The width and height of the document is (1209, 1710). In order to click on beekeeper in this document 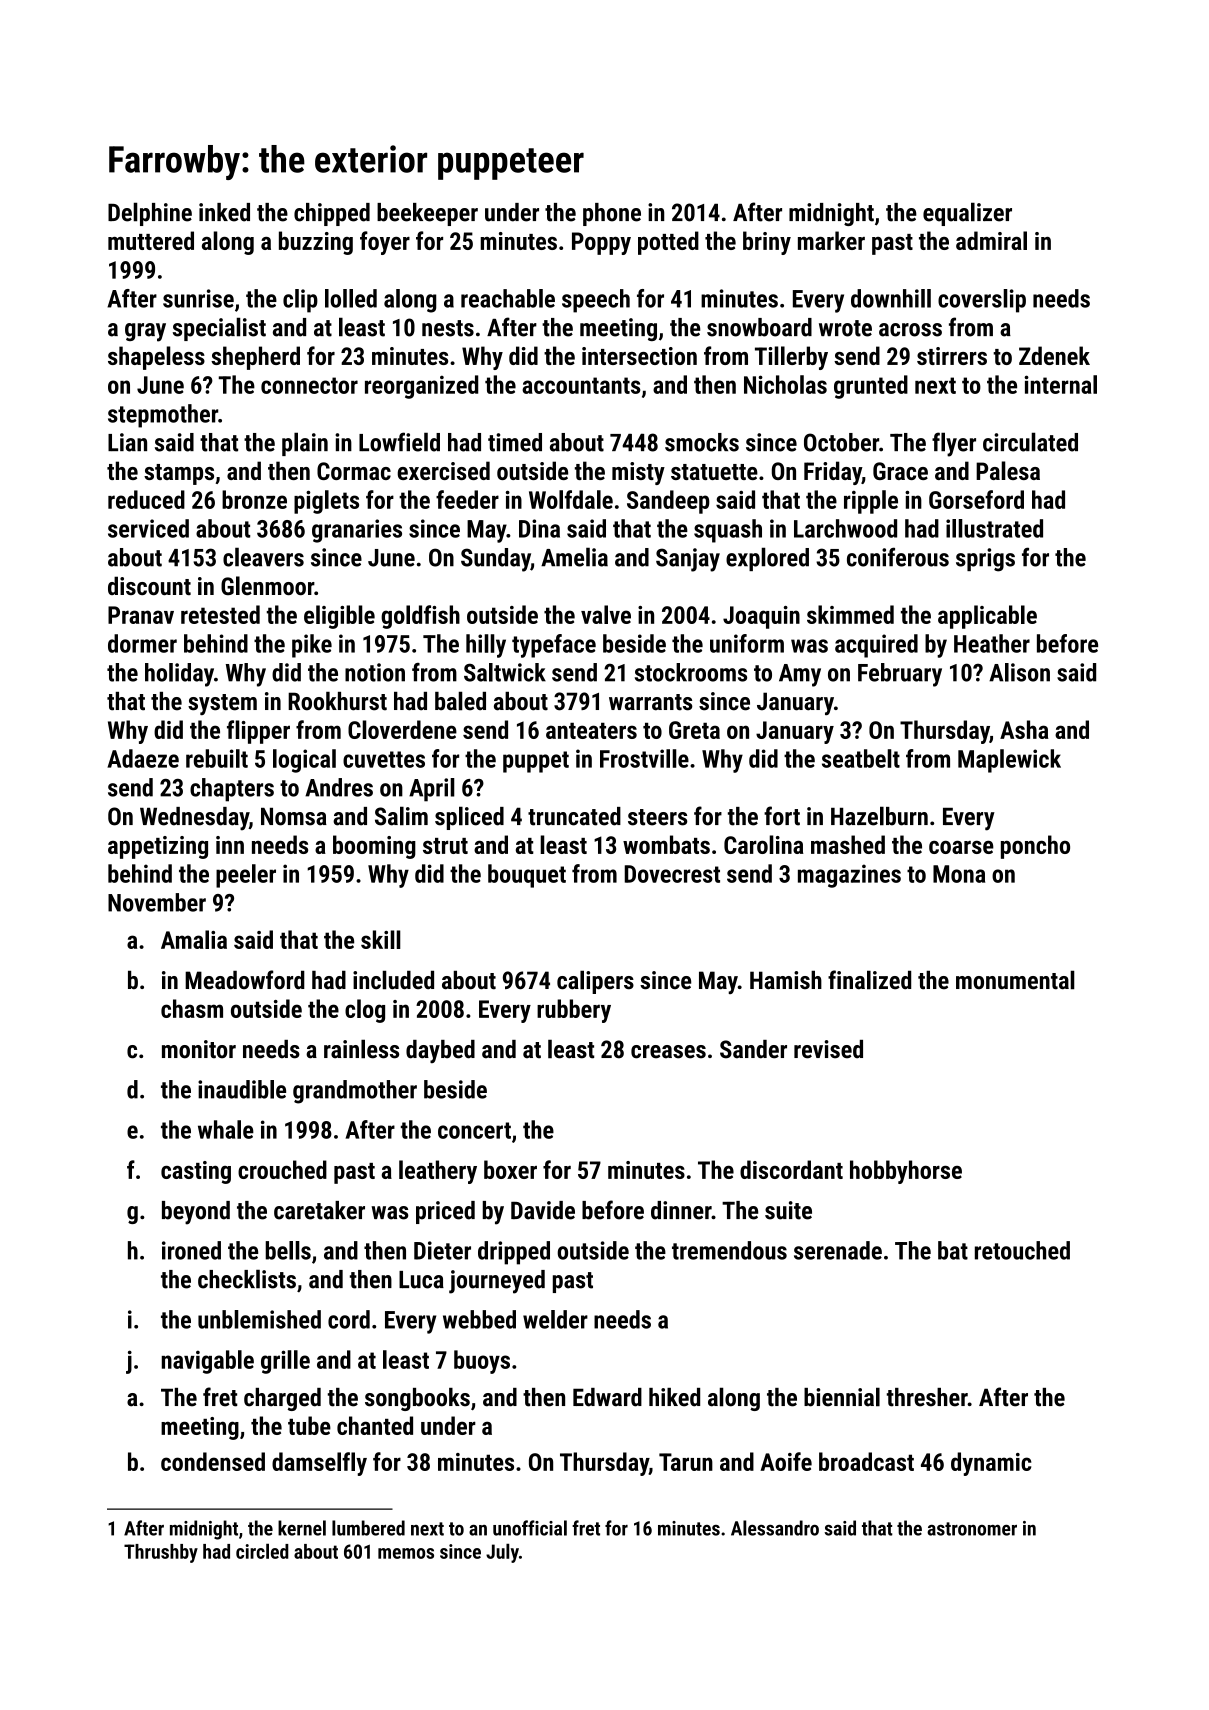, I will do `click(427, 214)`.
